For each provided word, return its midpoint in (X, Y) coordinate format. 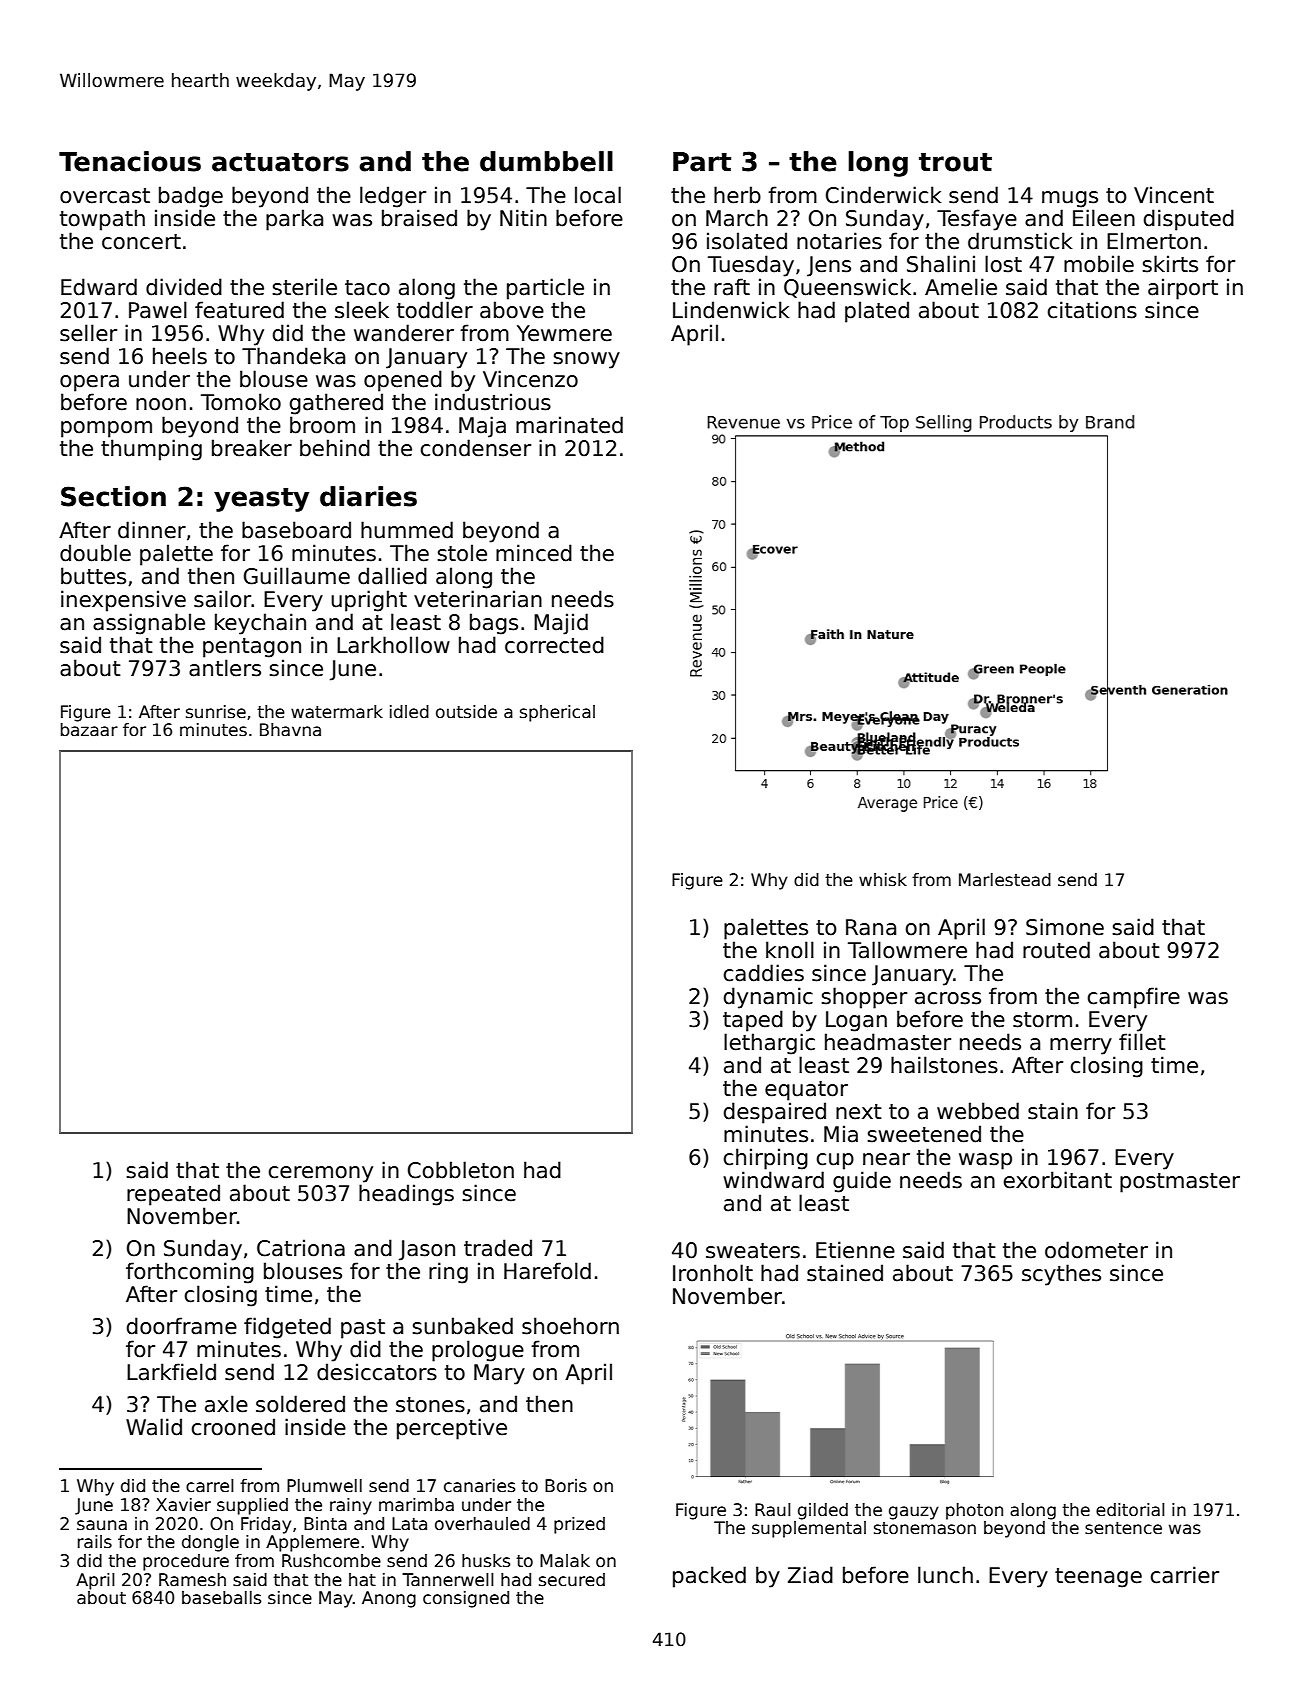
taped (753, 1021)
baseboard (296, 530)
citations (1092, 310)
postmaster (1180, 1183)
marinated (569, 425)
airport (1183, 289)
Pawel (158, 310)
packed (709, 1577)
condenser (476, 448)
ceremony (321, 1174)
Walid (154, 1427)
